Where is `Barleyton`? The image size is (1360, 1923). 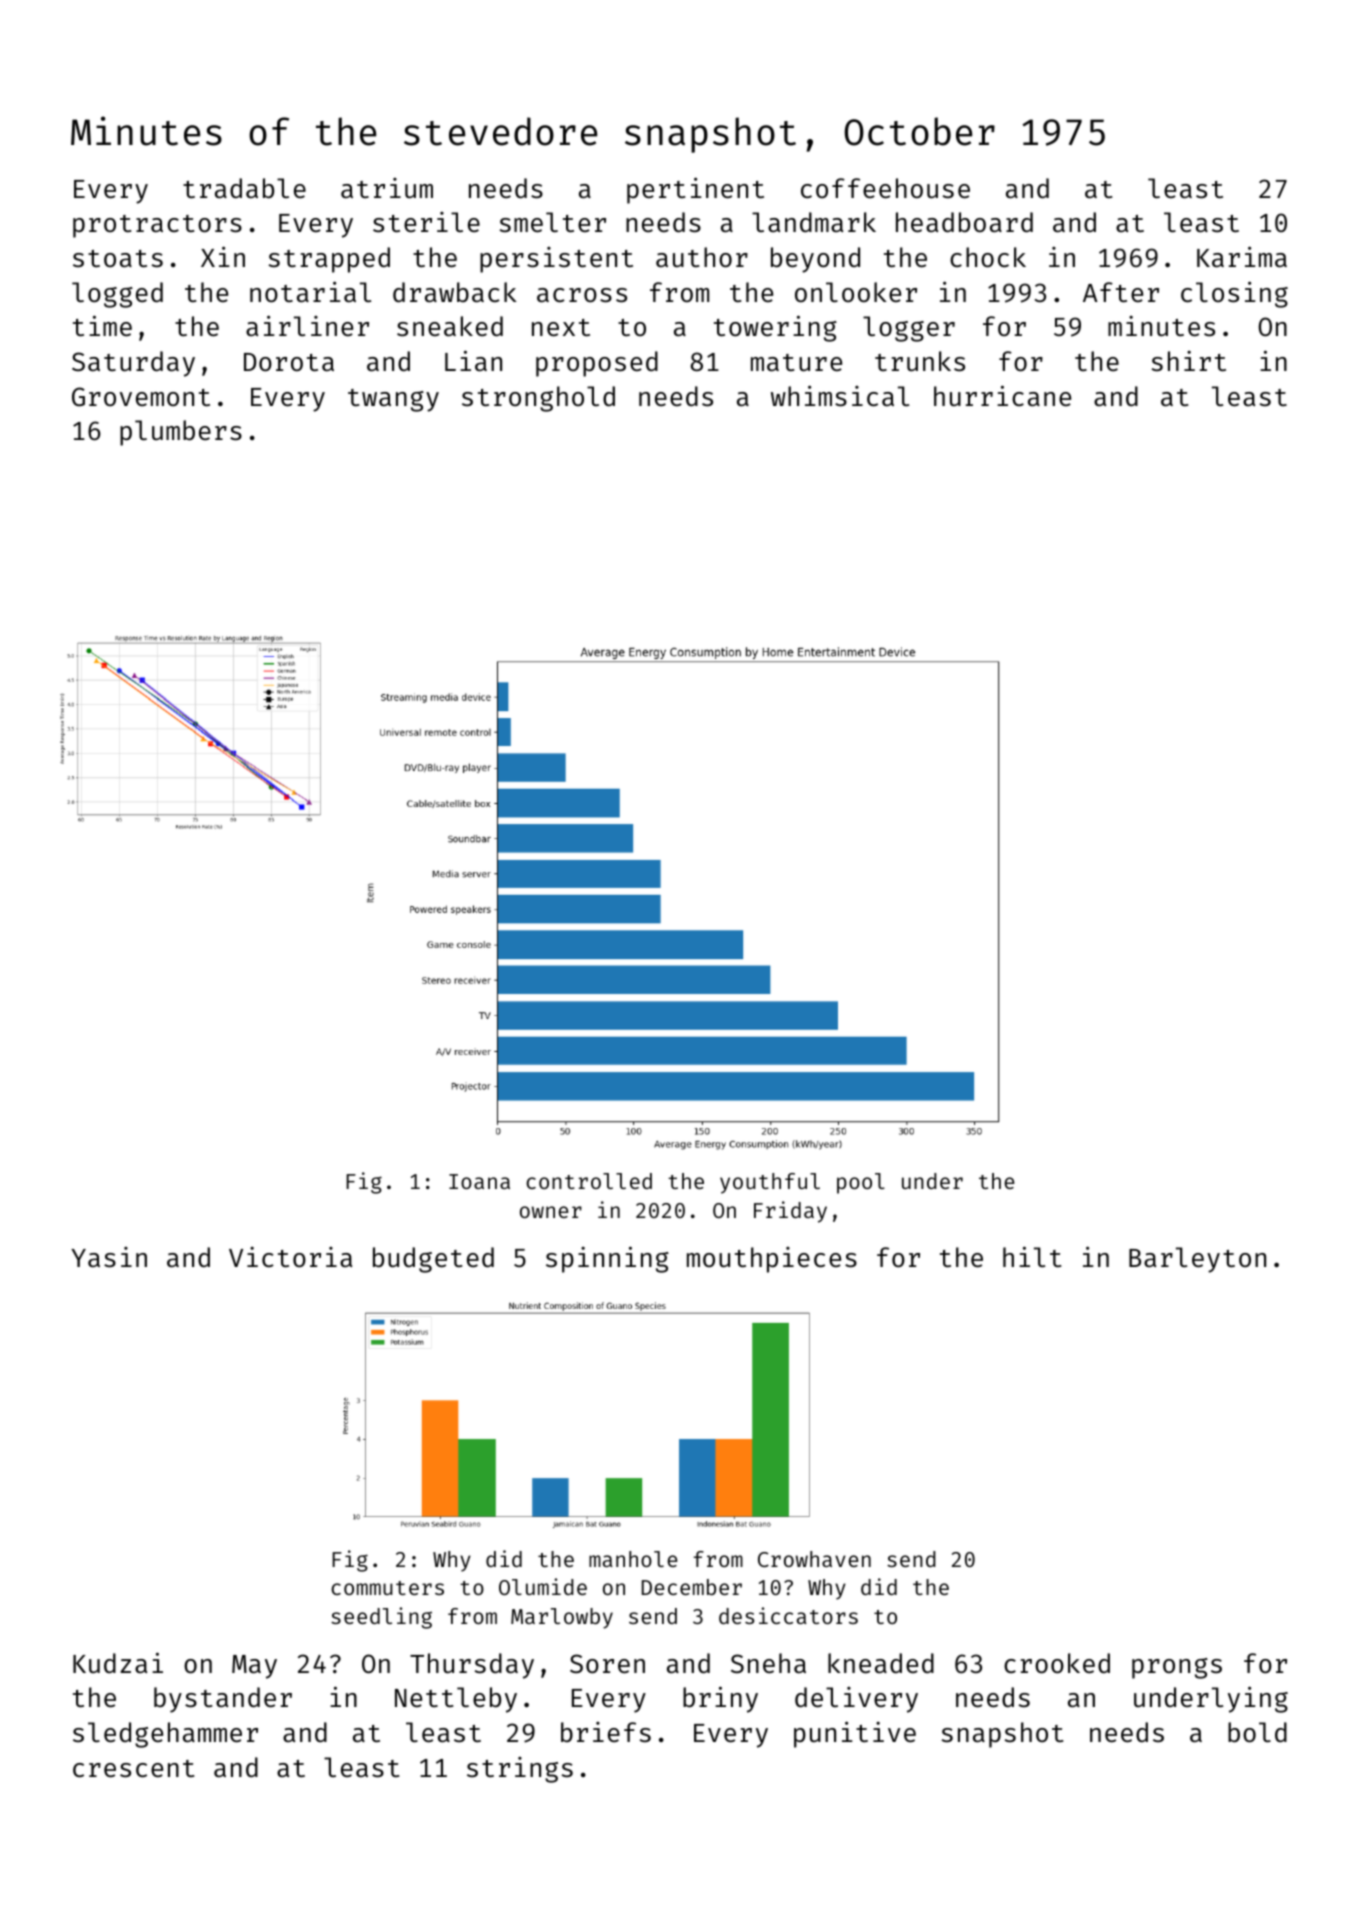 Barleyton is located at coordinates (1197, 1260).
